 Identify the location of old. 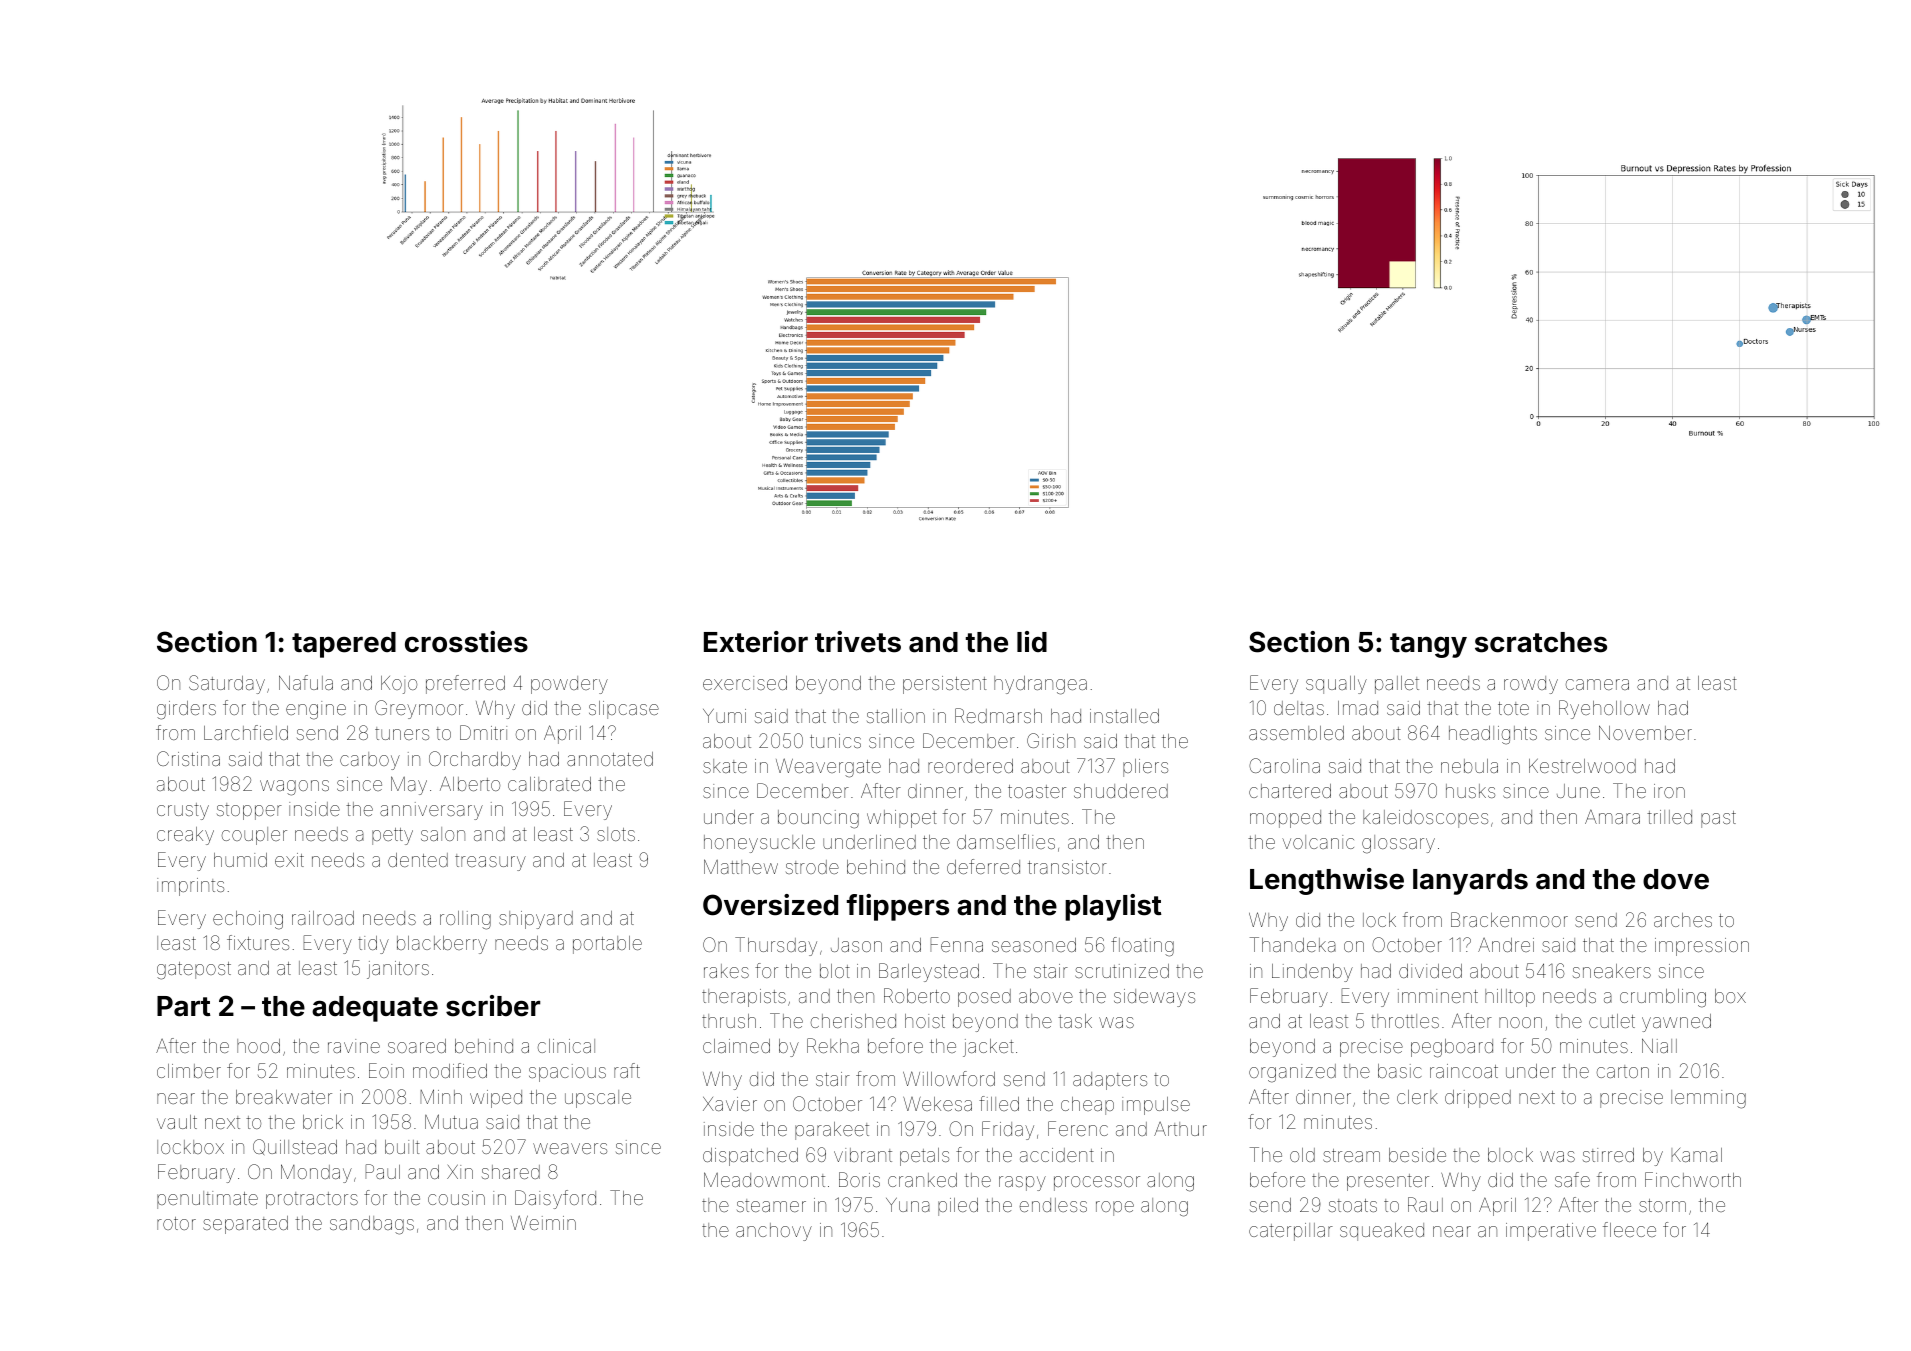
(1302, 1155).
